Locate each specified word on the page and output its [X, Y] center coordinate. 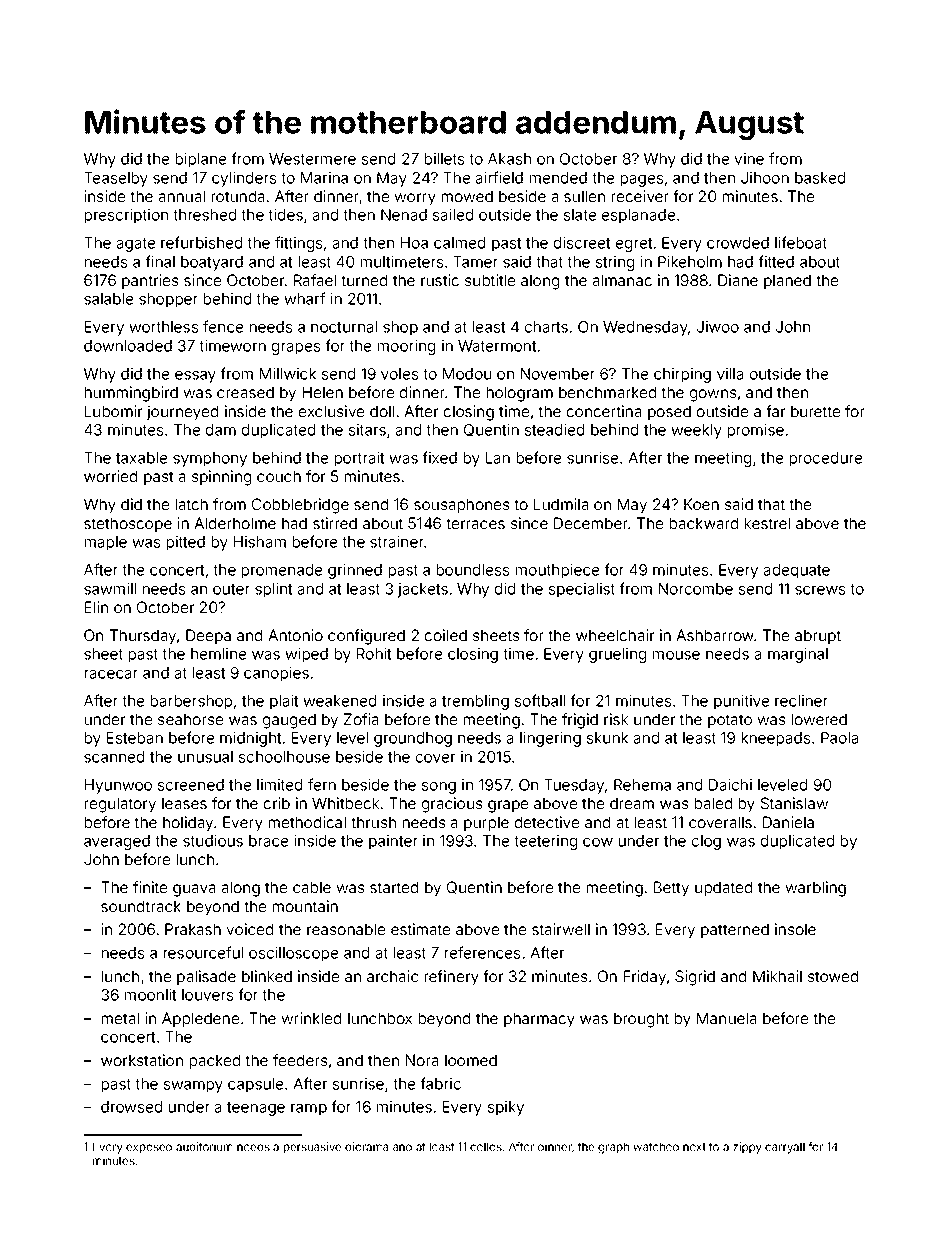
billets [444, 159]
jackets [423, 590]
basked [820, 178]
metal [120, 1018]
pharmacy [539, 1019]
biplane [201, 160]
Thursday [143, 636]
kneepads [776, 739]
